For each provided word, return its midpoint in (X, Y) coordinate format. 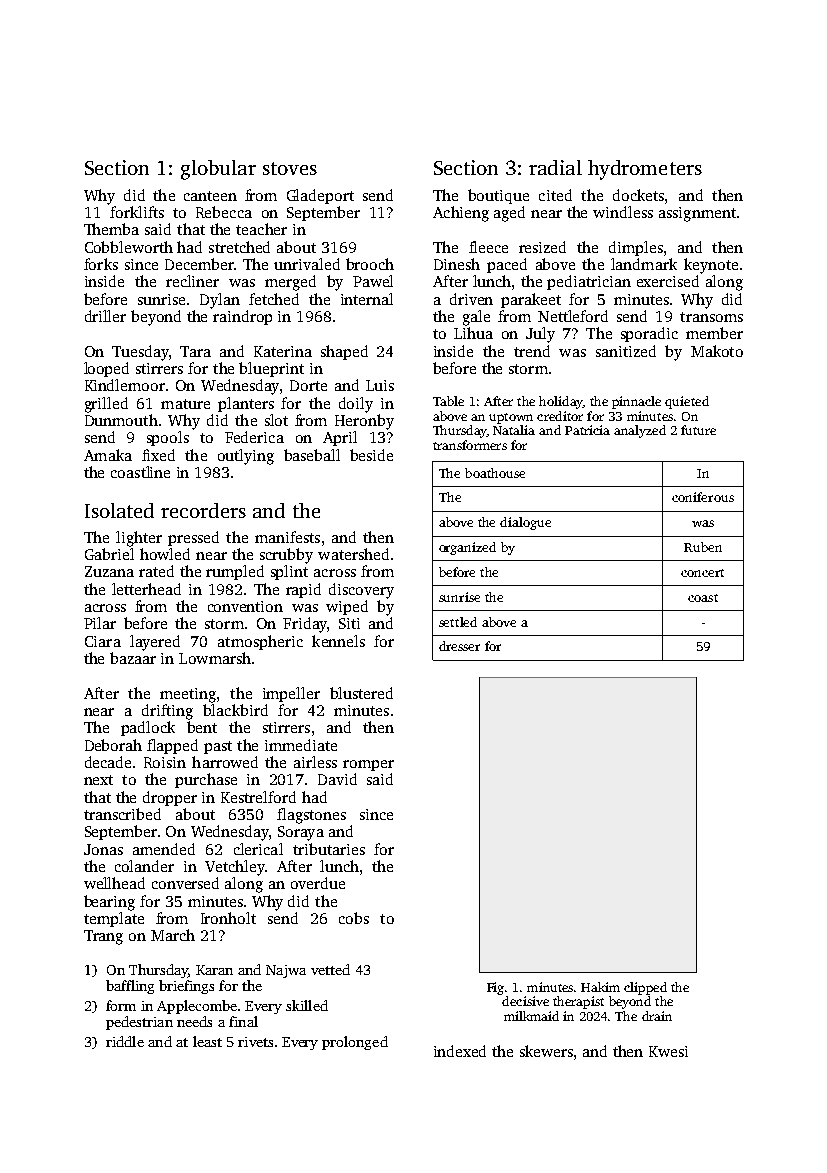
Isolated (119, 510)
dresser (459, 646)
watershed (353, 554)
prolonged (355, 1043)
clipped (645, 988)
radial (555, 167)
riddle (125, 1041)
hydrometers (645, 170)
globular (218, 170)
